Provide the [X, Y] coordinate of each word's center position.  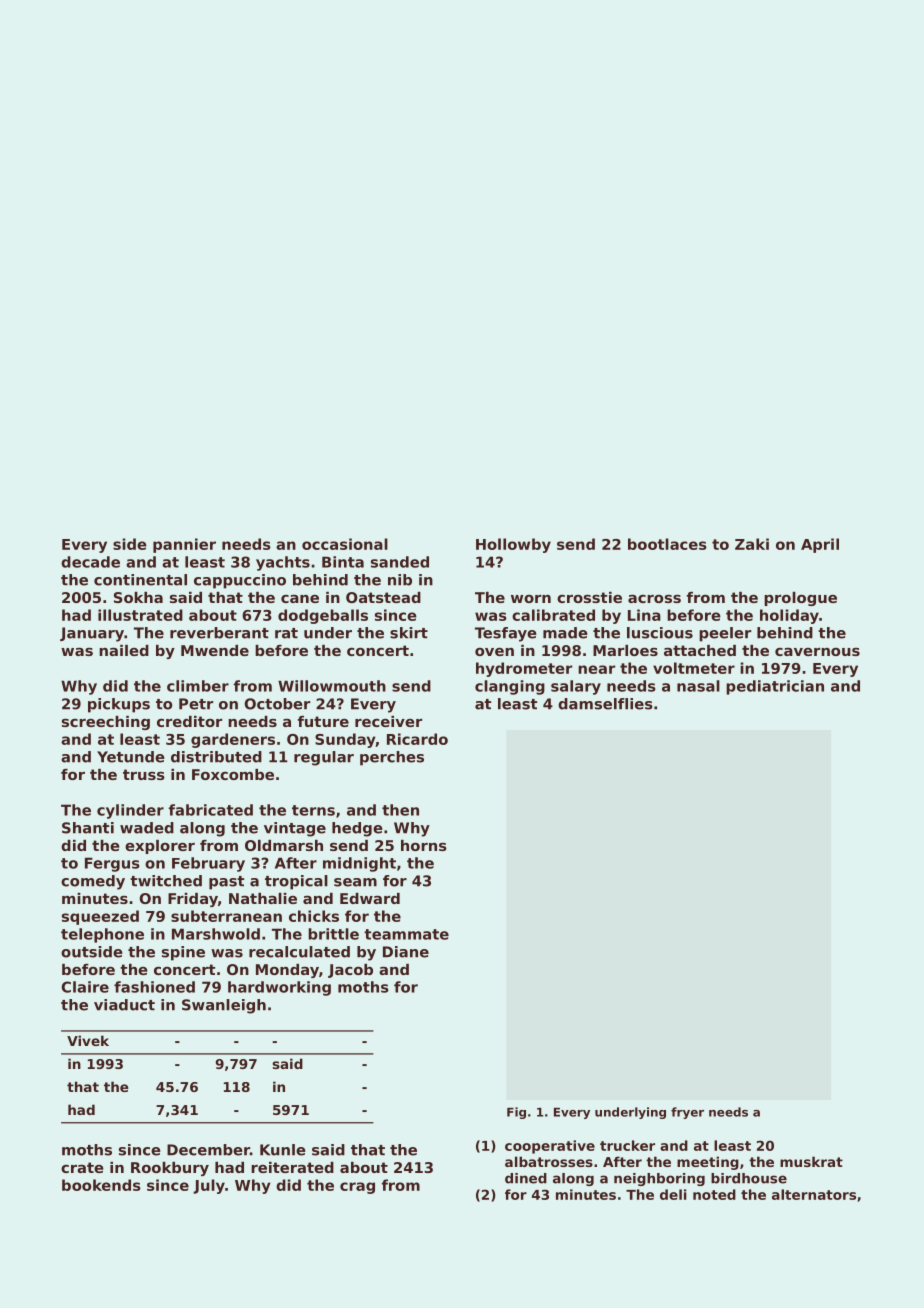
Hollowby [513, 545]
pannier [184, 545]
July [209, 1186]
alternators [814, 1194]
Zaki [752, 544]
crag [357, 1188]
